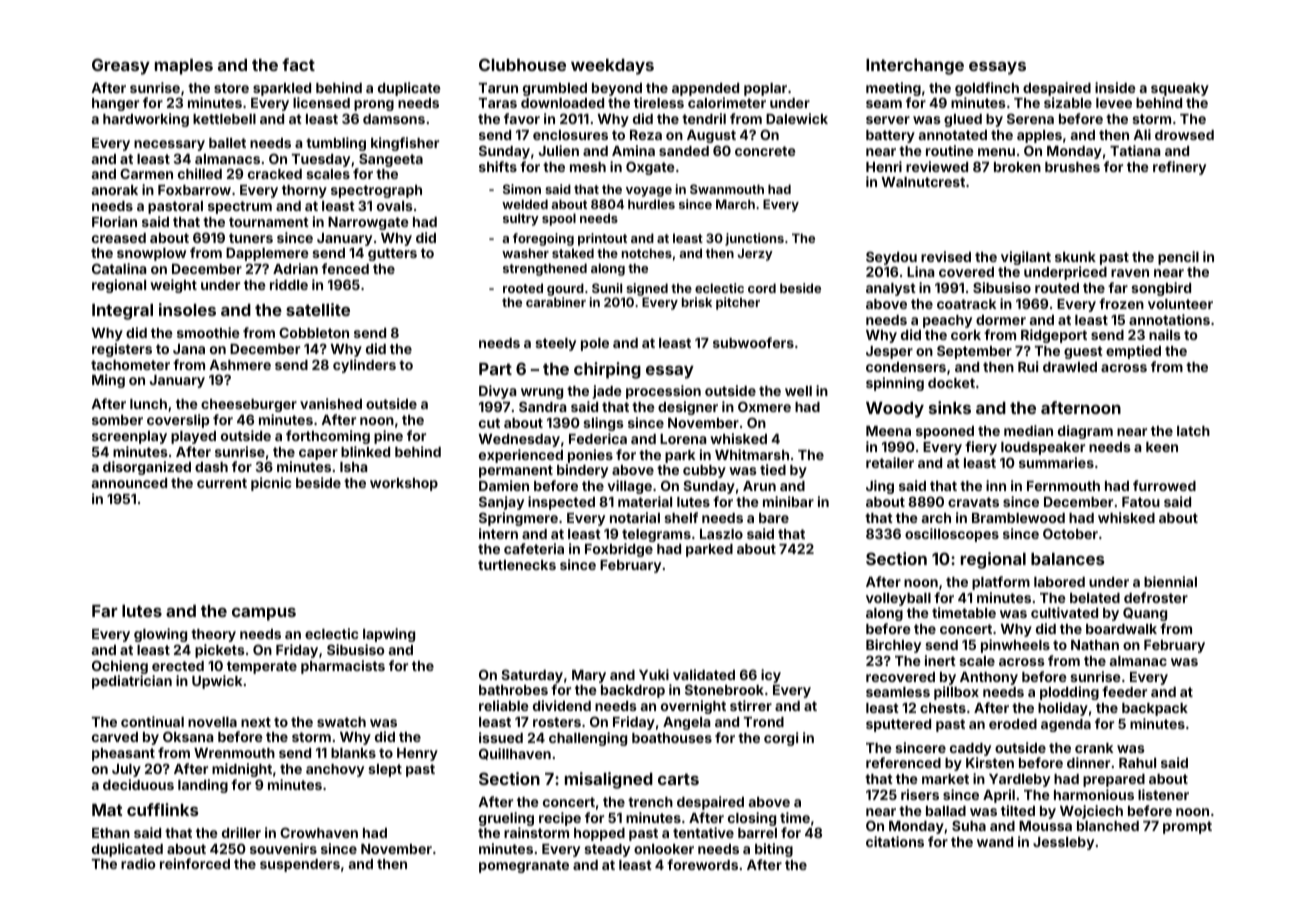 The width and height of the screenshot is (1308, 924). Describe the element at coordinates (374, 105) in the screenshot. I see `prong` at that location.
